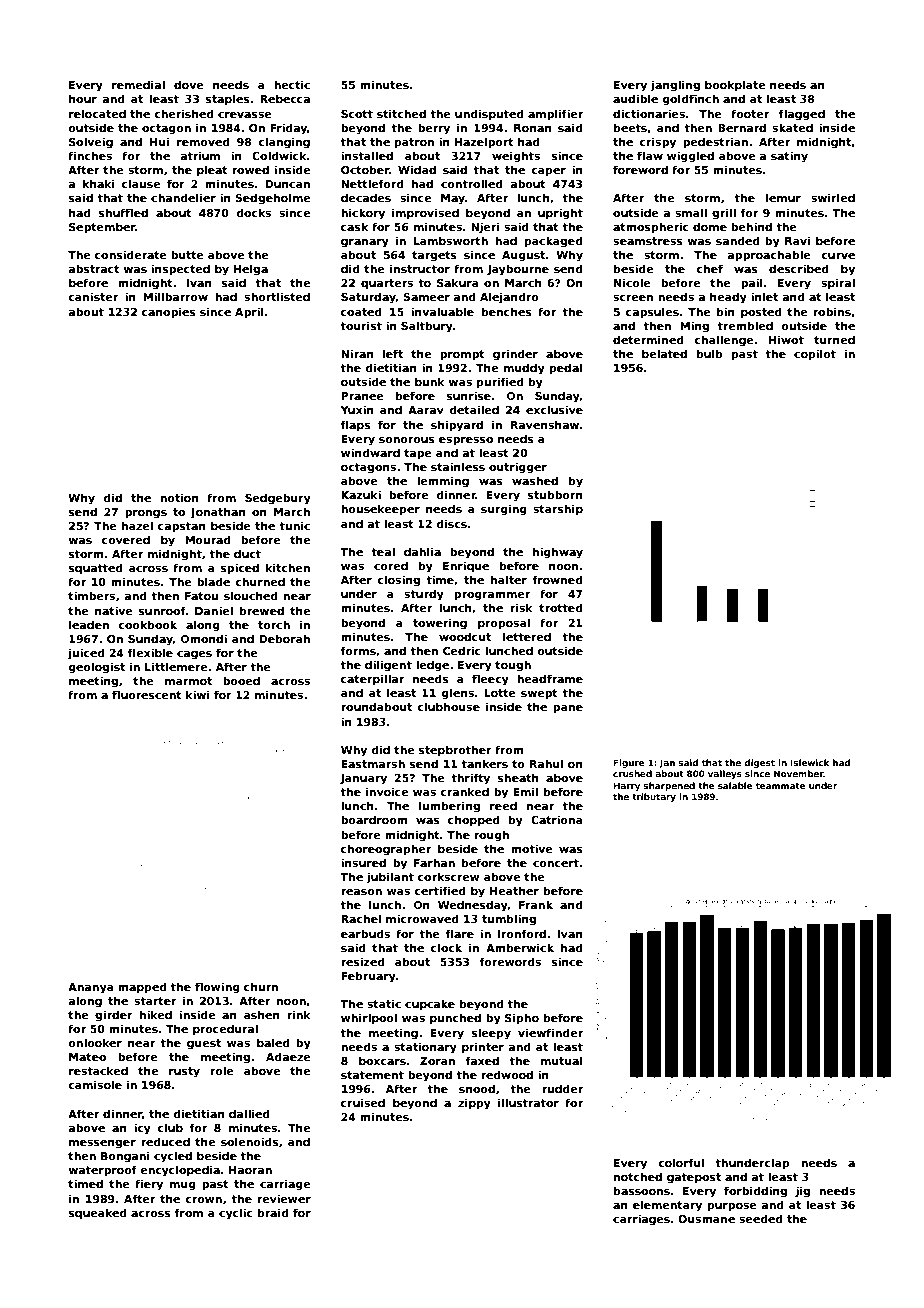  Describe the element at coordinates (518, 468) in the screenshot. I see `outrigger` at that location.
